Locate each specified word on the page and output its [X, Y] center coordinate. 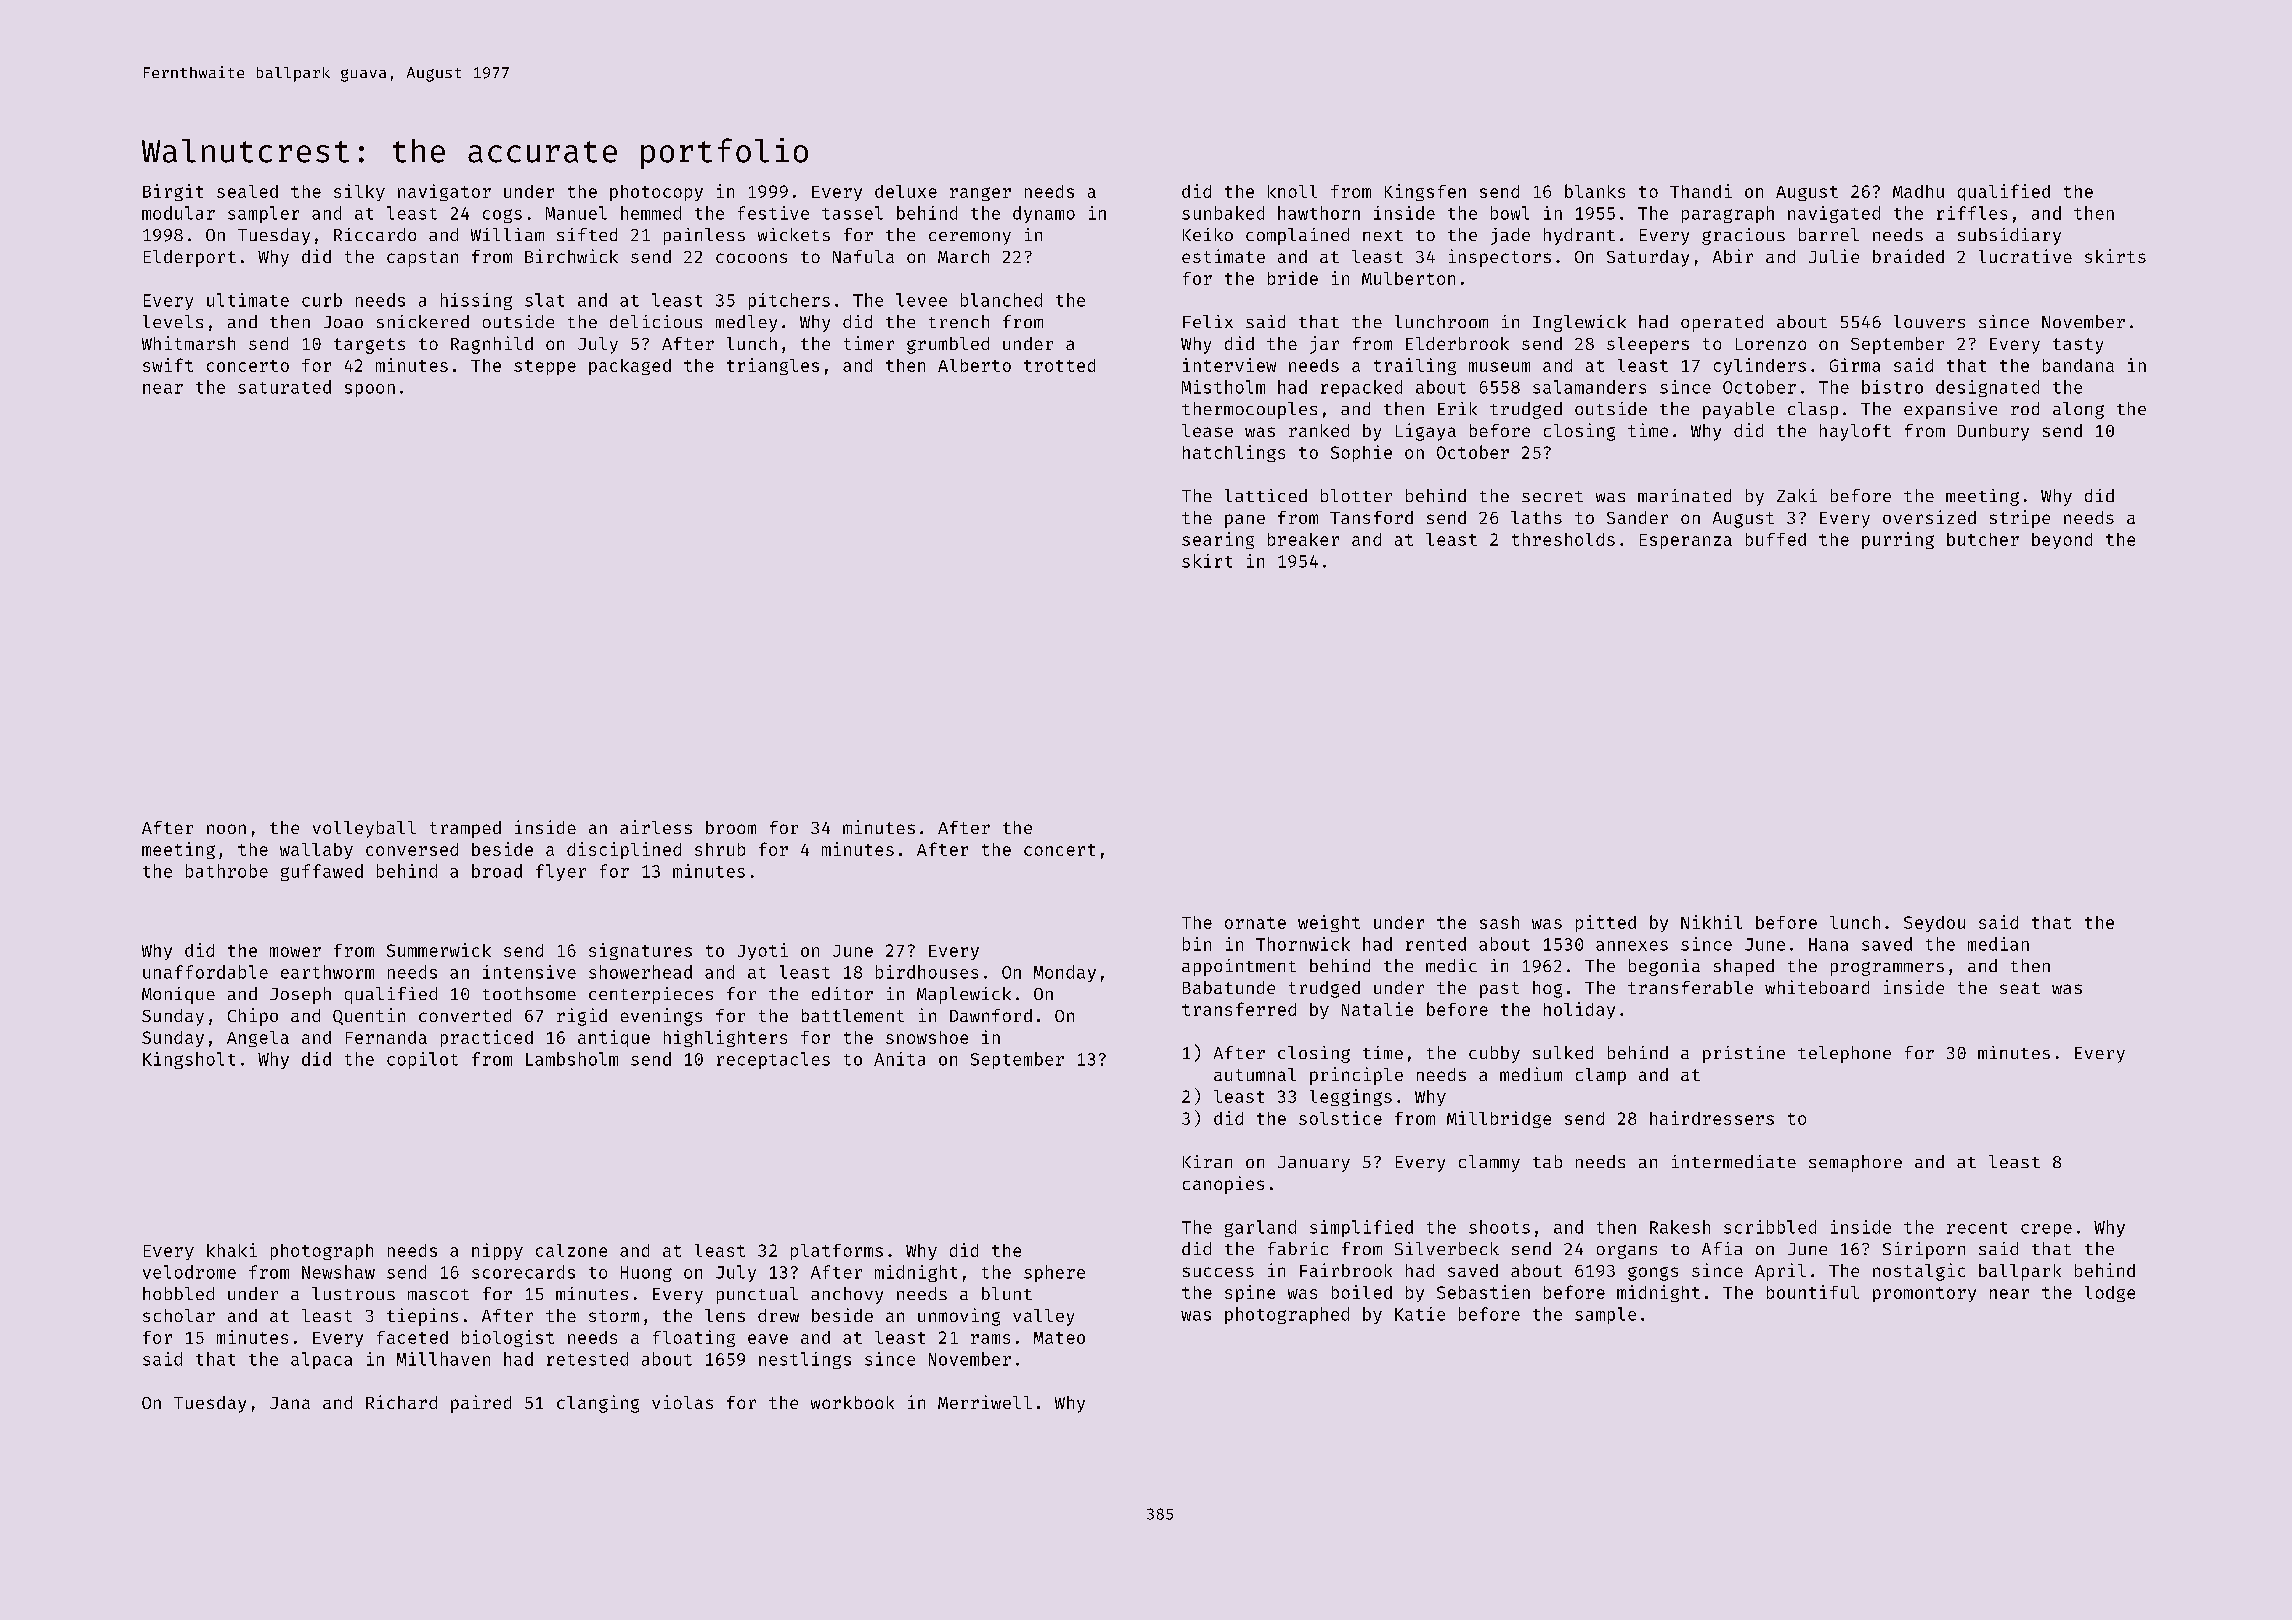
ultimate [248, 300]
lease [1207, 430]
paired [481, 1404]
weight [1329, 923]
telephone [1844, 1054]
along [2078, 410]
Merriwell [985, 1402]
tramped [465, 829]
